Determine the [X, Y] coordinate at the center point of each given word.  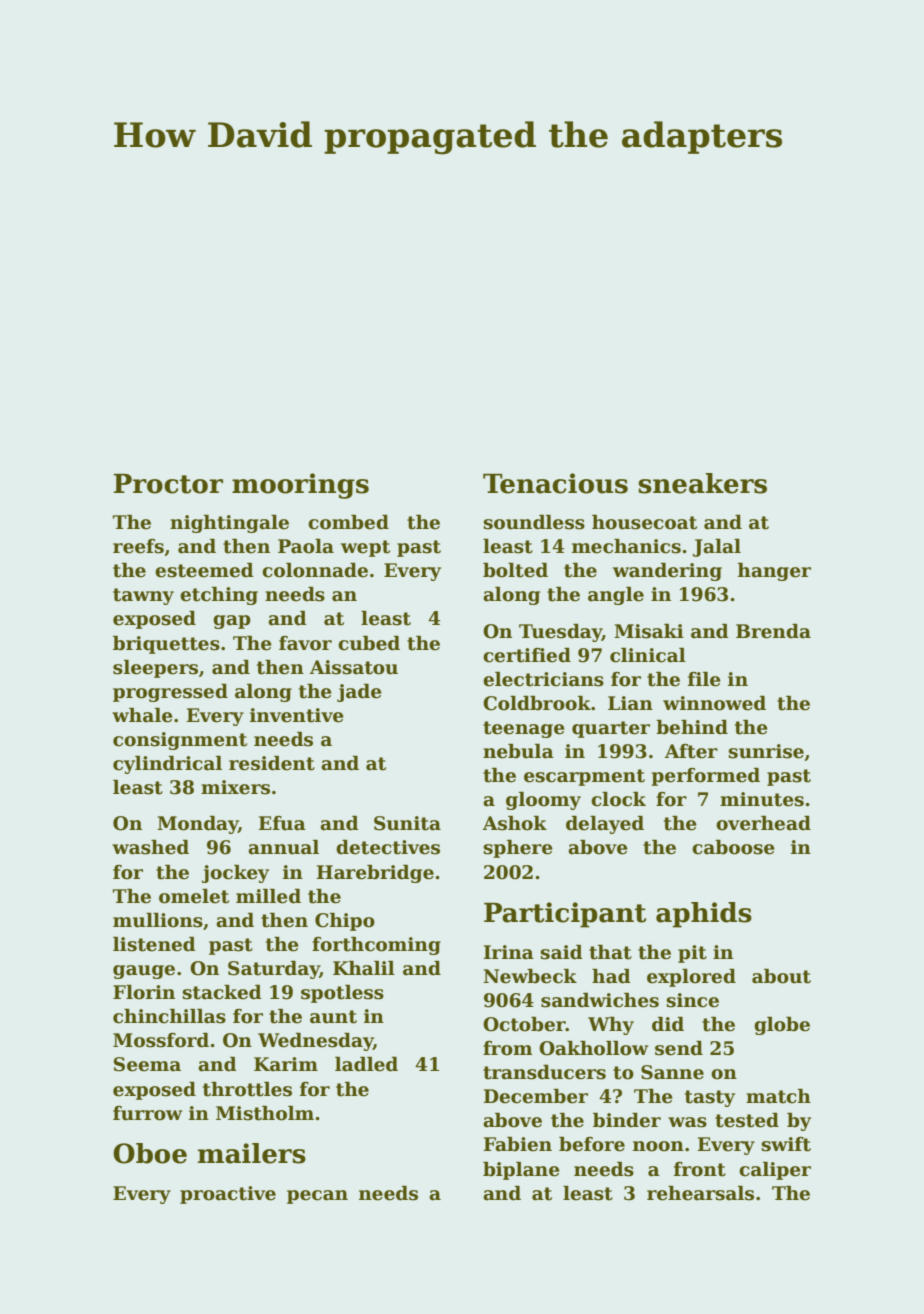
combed [348, 522]
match [778, 1096]
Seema [147, 1064]
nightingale [229, 524]
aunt [333, 1017]
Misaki [649, 631]
